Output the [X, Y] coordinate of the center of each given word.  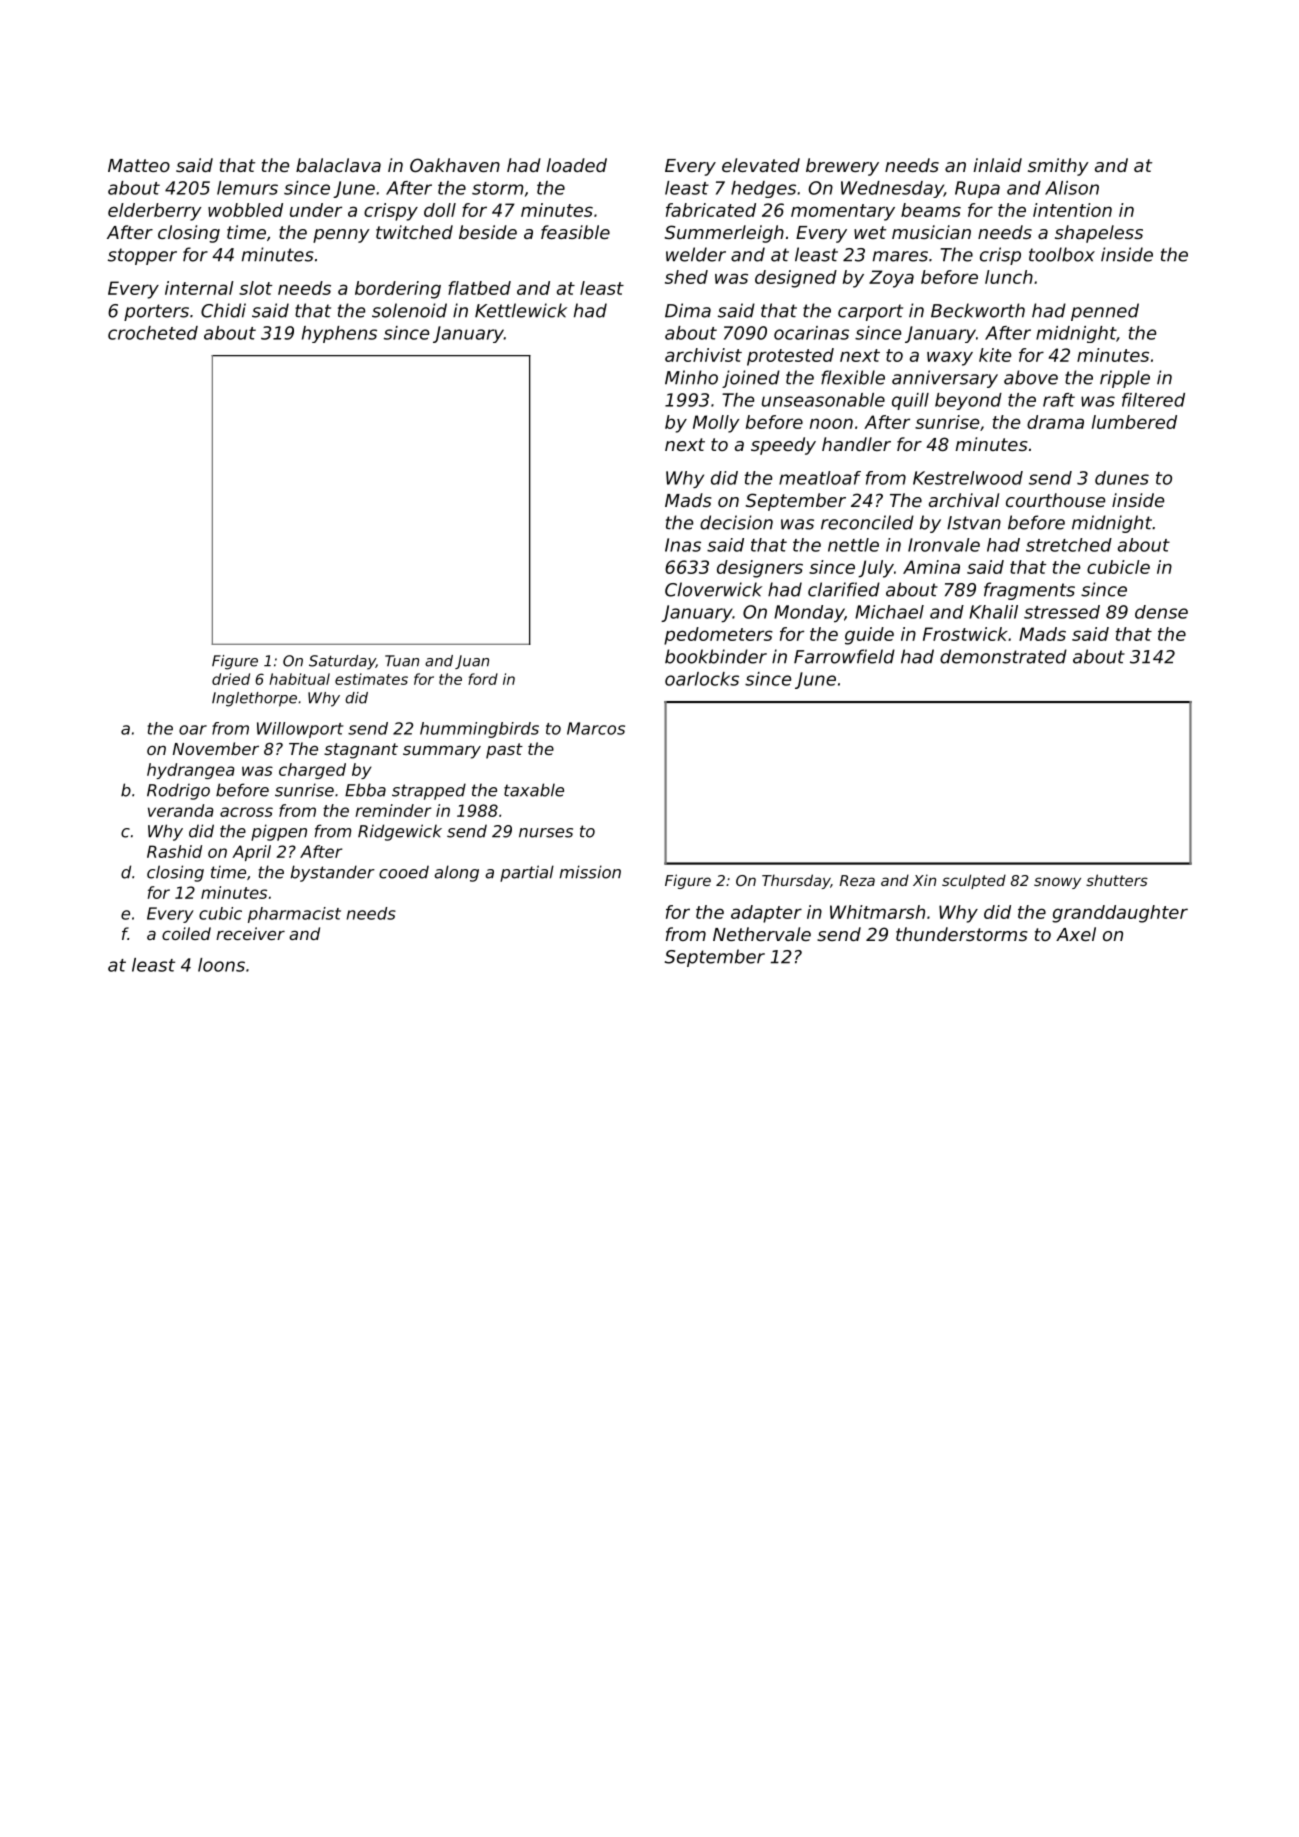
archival [964, 500]
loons [221, 965]
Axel [1076, 934]
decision [736, 522]
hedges [763, 189]
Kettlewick [521, 310]
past [504, 751]
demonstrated [1003, 656]
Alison [1072, 188]
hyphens [339, 334]
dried [231, 679]
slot [255, 288]
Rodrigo [178, 791]
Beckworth [978, 310]
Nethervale [762, 934]
